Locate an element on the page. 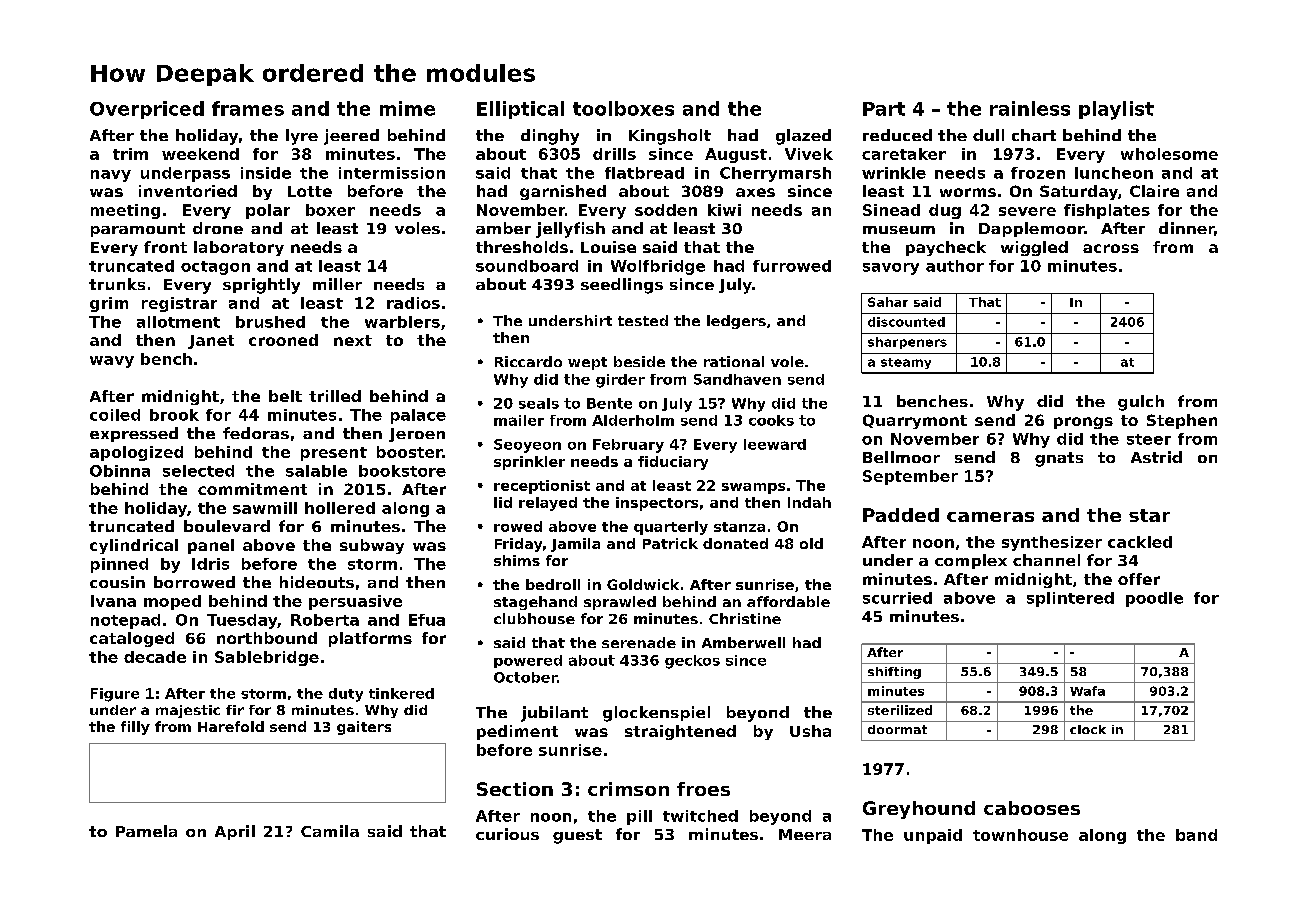 The height and width of the page is (924, 1308). caretaker is located at coordinates (904, 154).
